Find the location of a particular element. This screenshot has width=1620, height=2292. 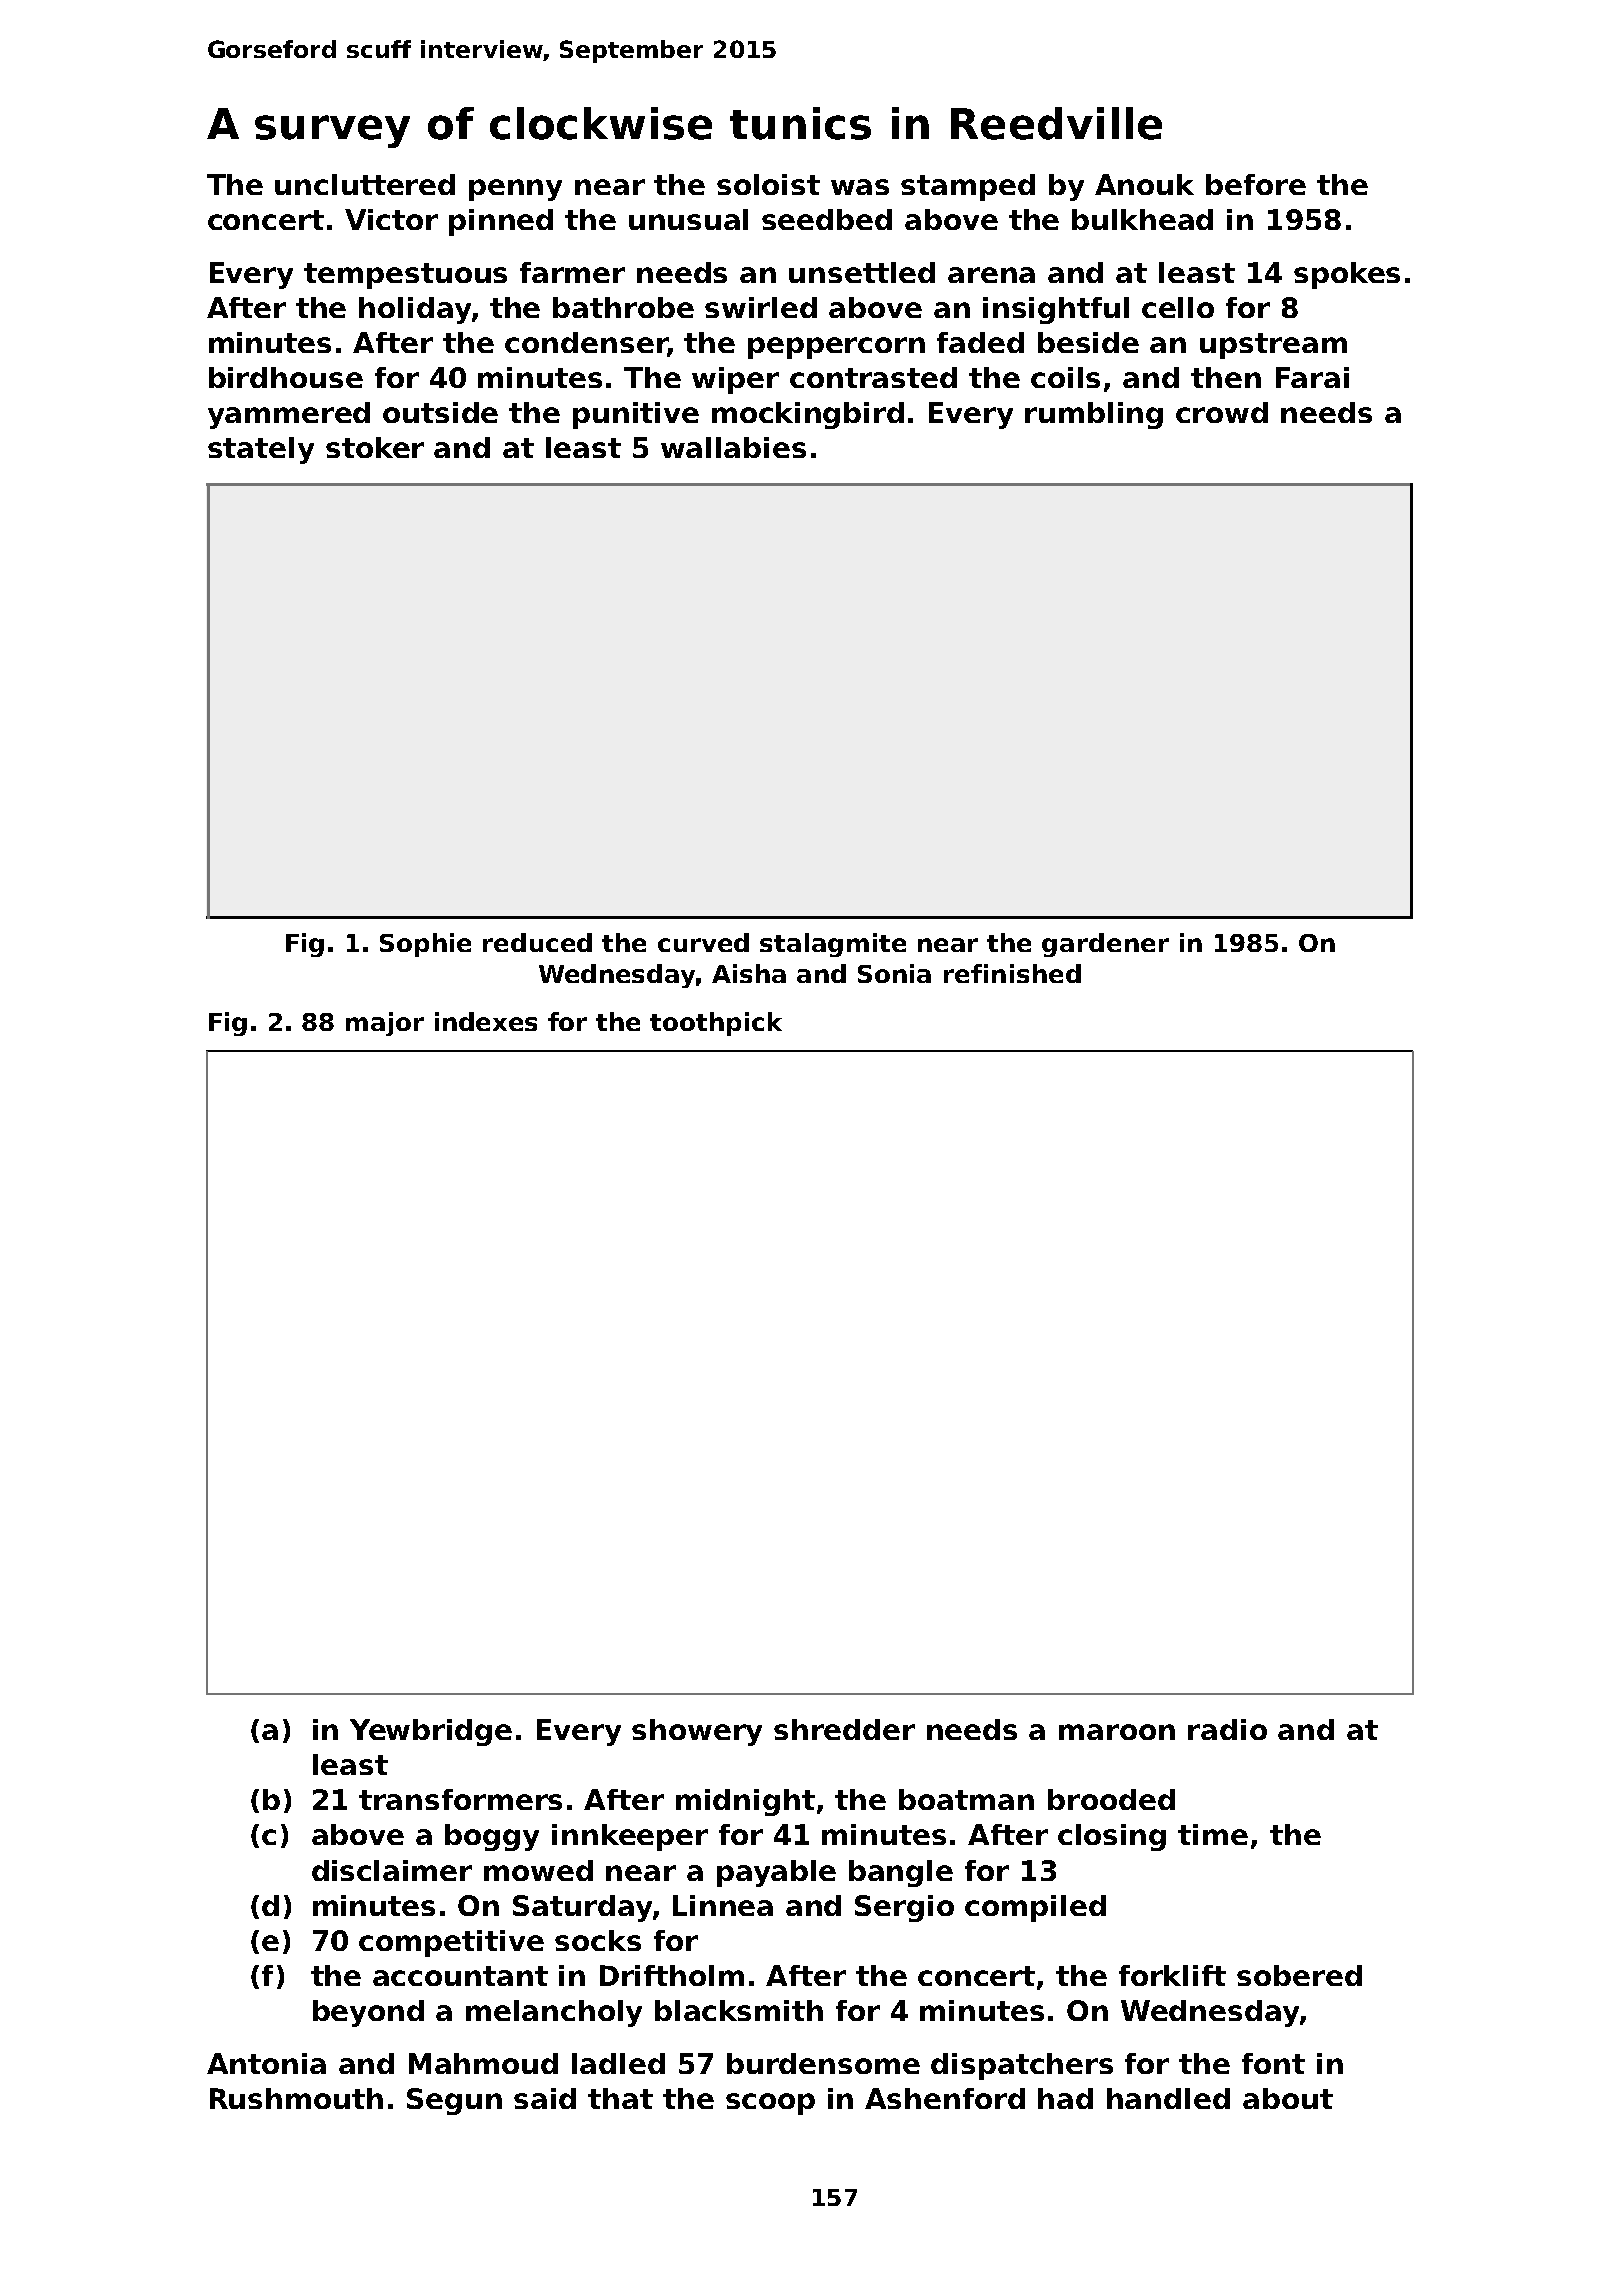

wallabies is located at coordinates (733, 447).
